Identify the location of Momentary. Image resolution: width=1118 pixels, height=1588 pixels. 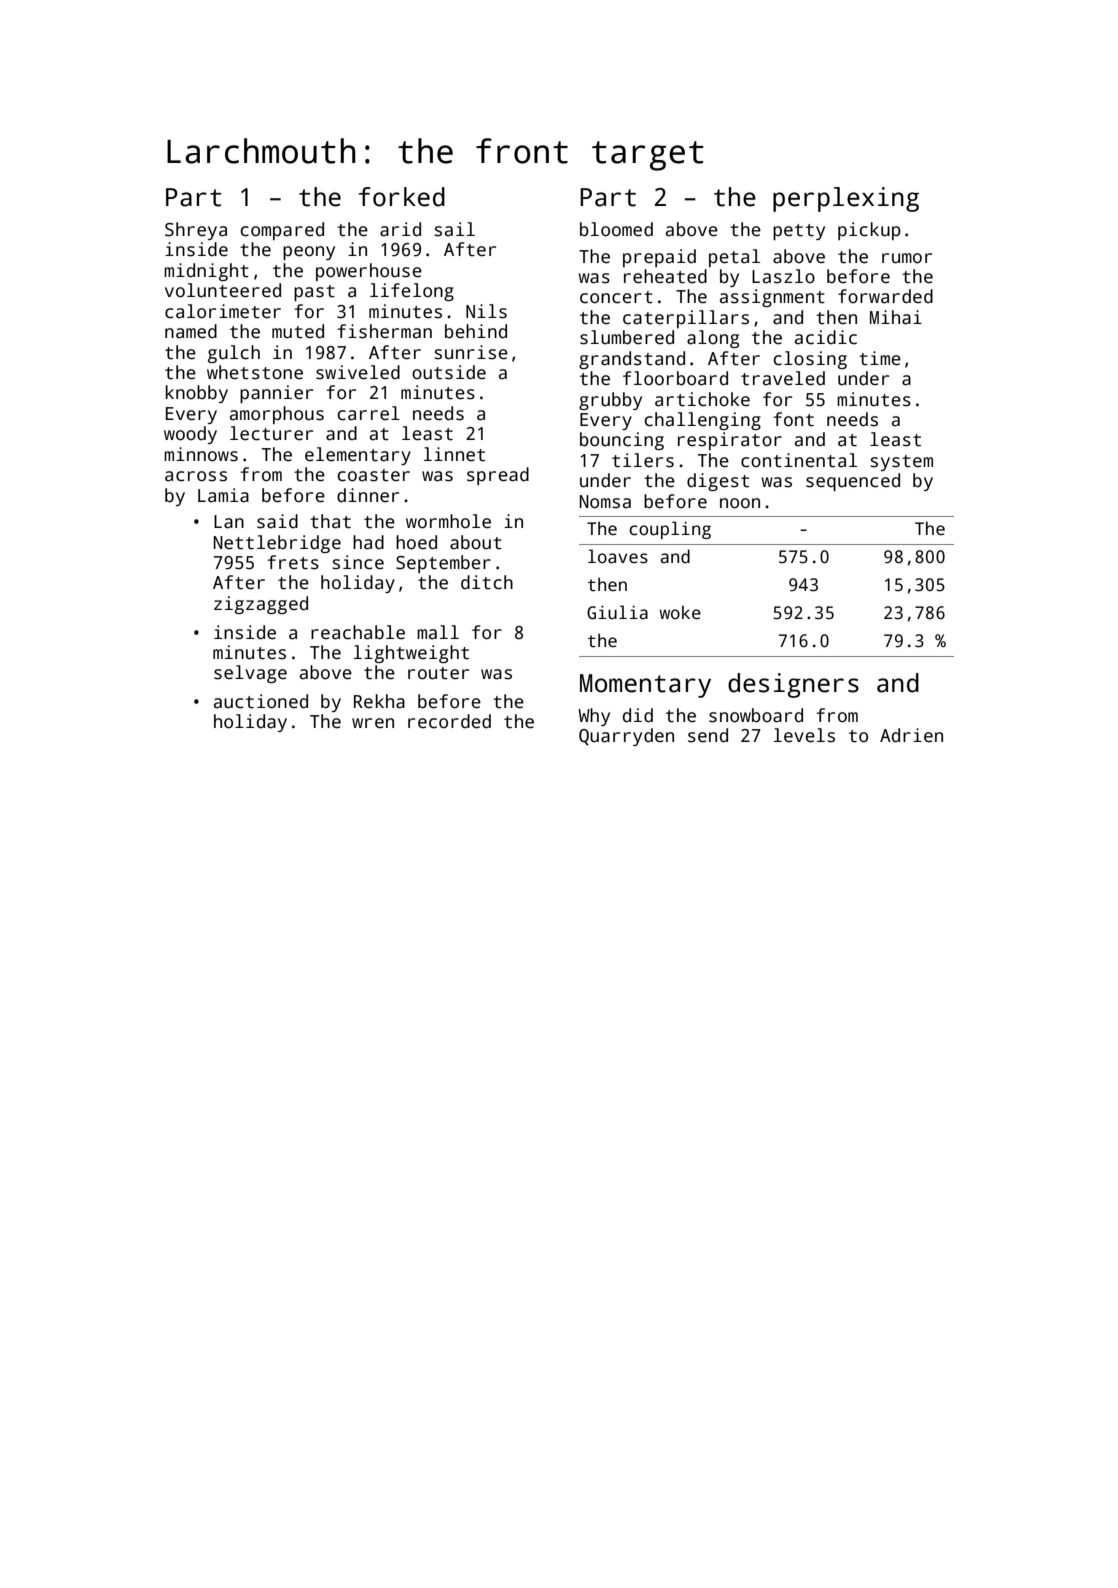
(645, 686).
